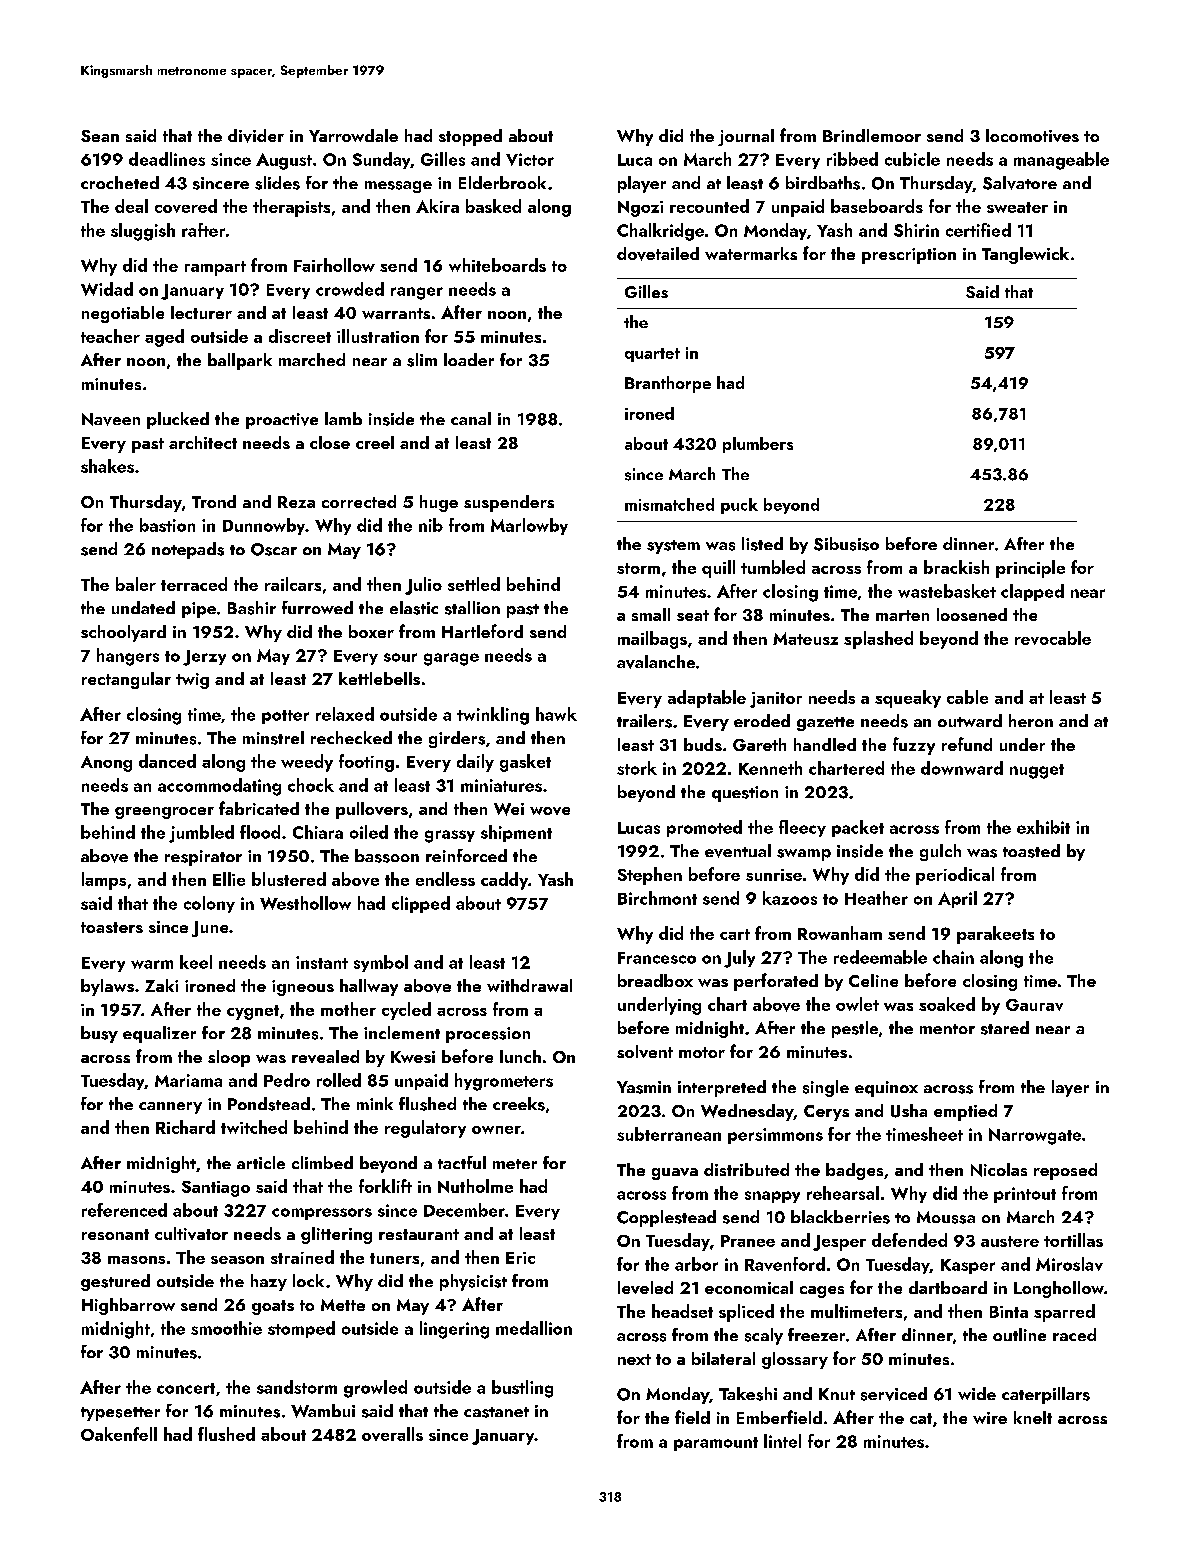  What do you see at coordinates (100, 136) in the screenshot?
I see `Sean` at bounding box center [100, 136].
